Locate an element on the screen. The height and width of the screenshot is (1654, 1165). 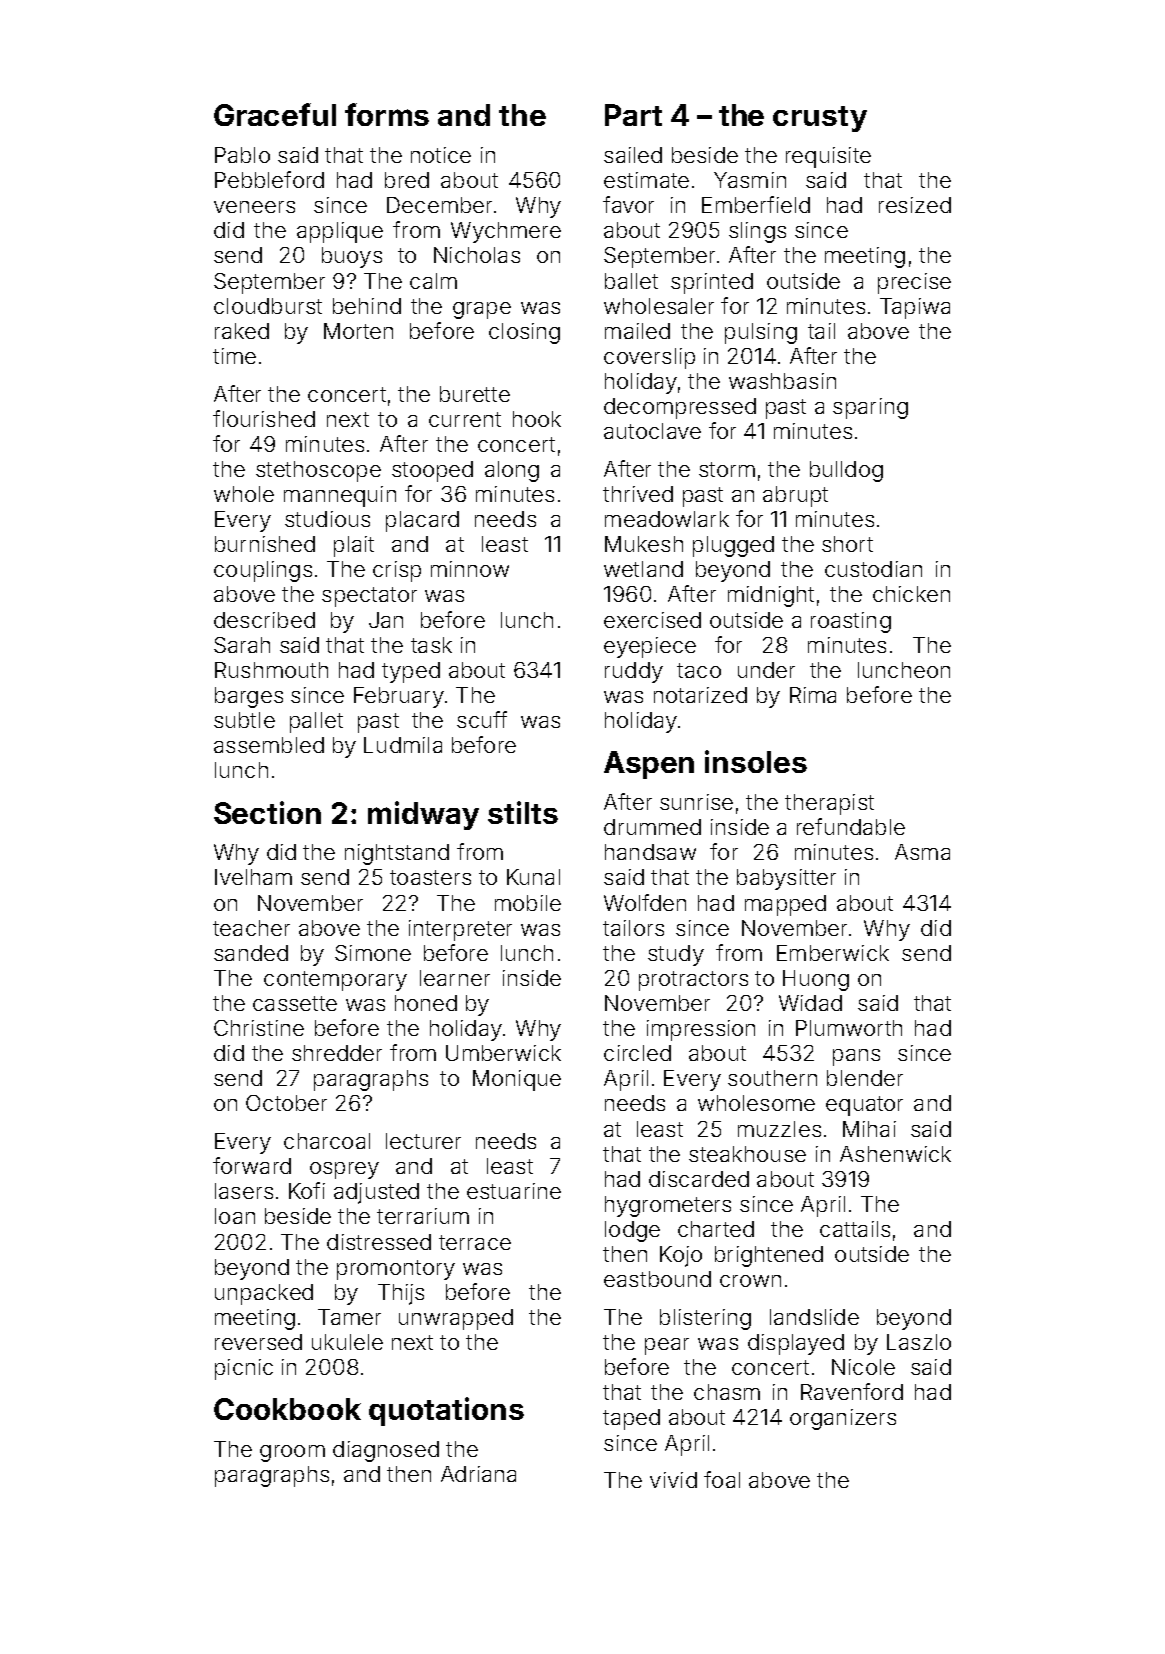
groom is located at coordinates (292, 1453).
